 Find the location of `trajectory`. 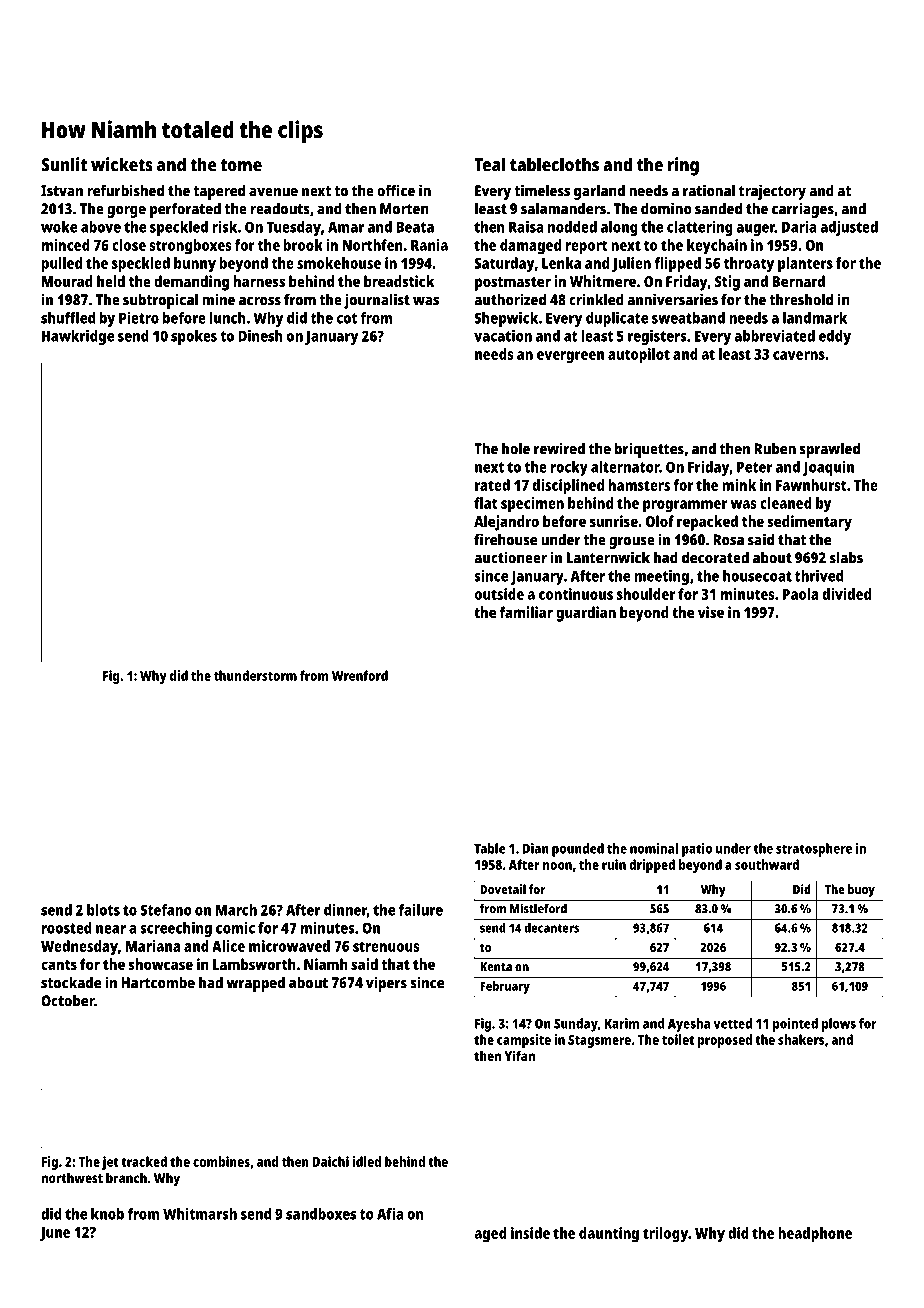

trajectory is located at coordinates (772, 192).
